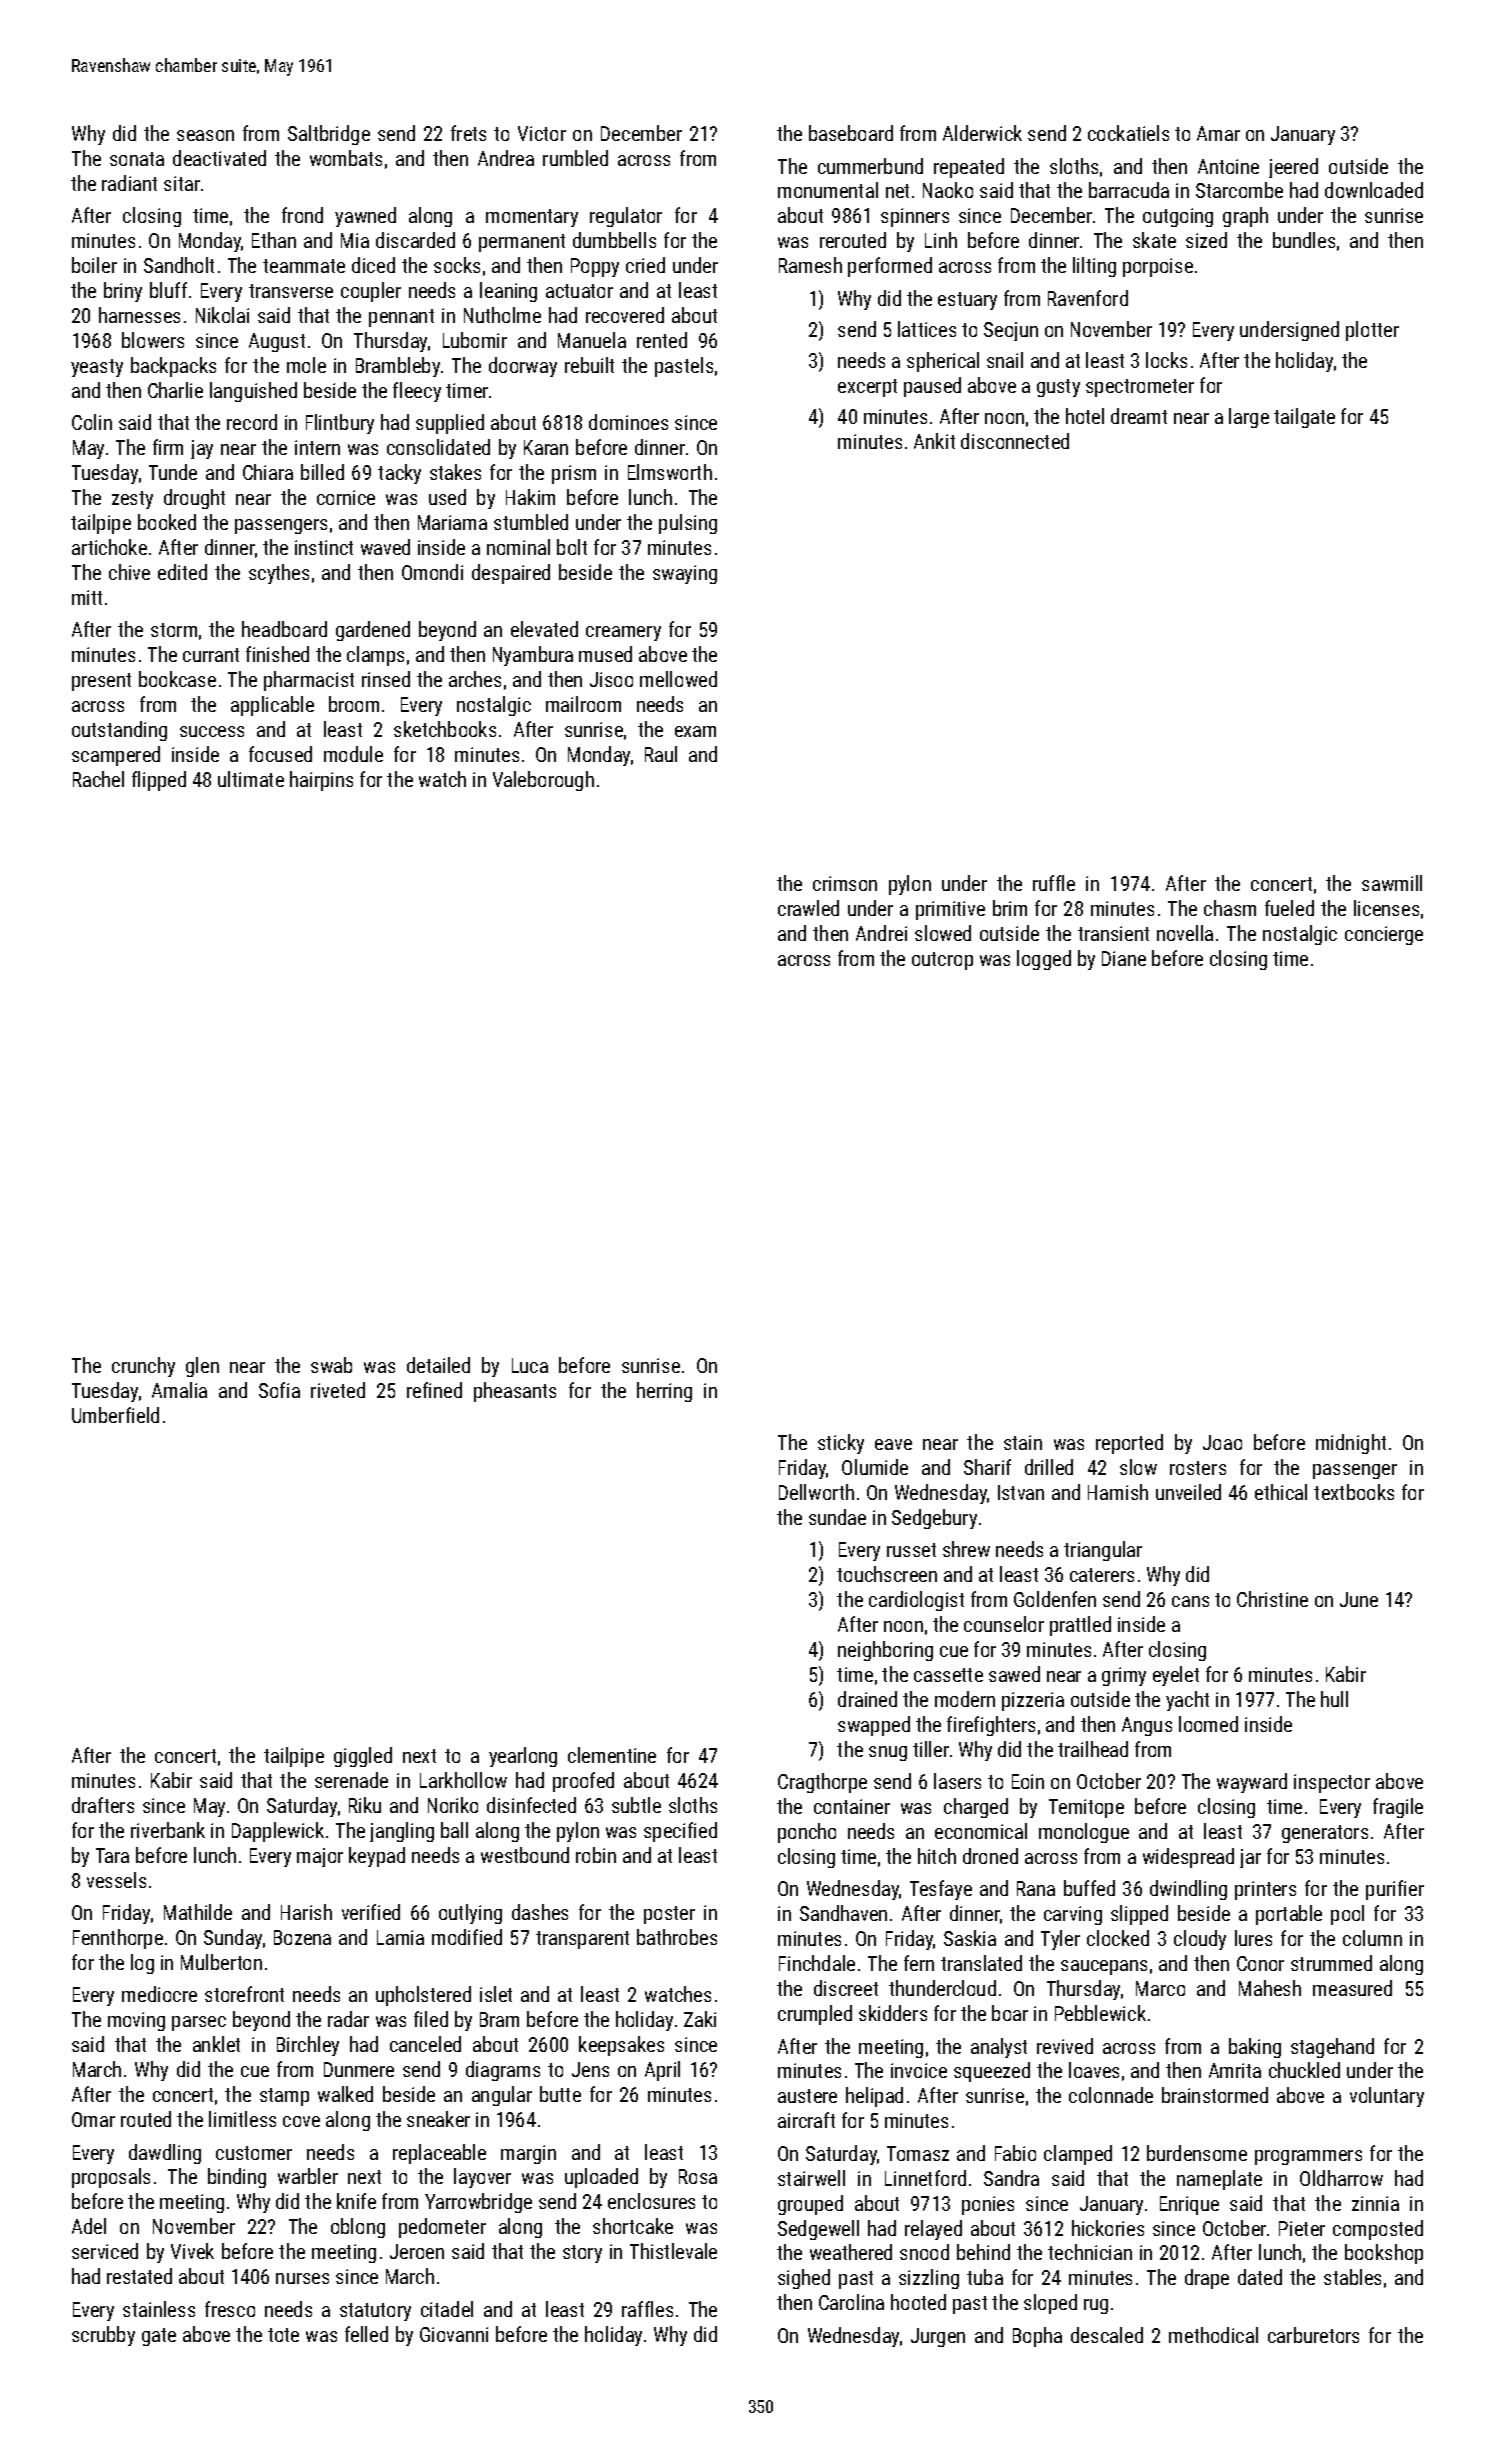  I want to click on Rachel, so click(98, 779).
